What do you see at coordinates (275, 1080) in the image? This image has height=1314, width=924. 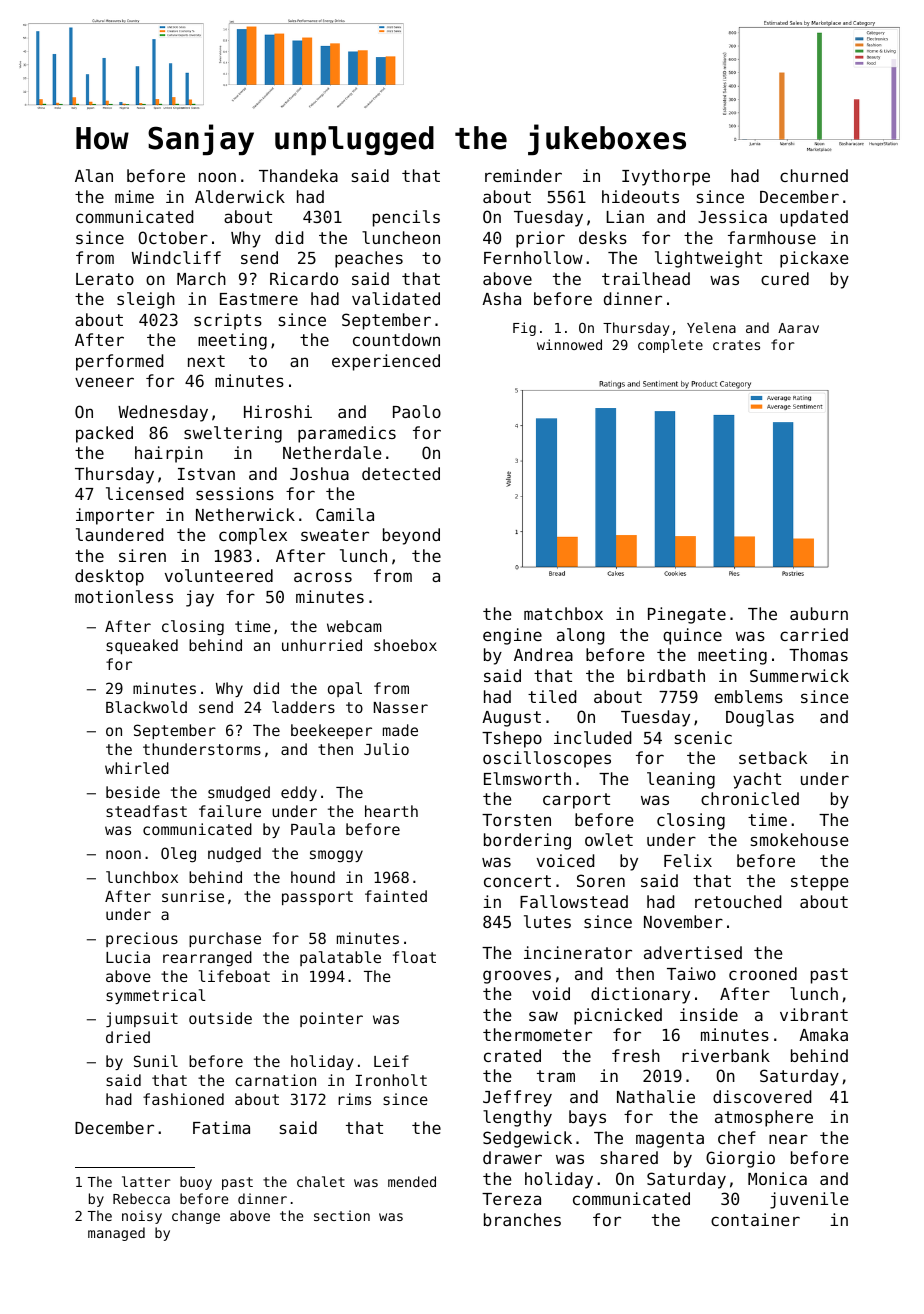 I see `carnation` at bounding box center [275, 1080].
